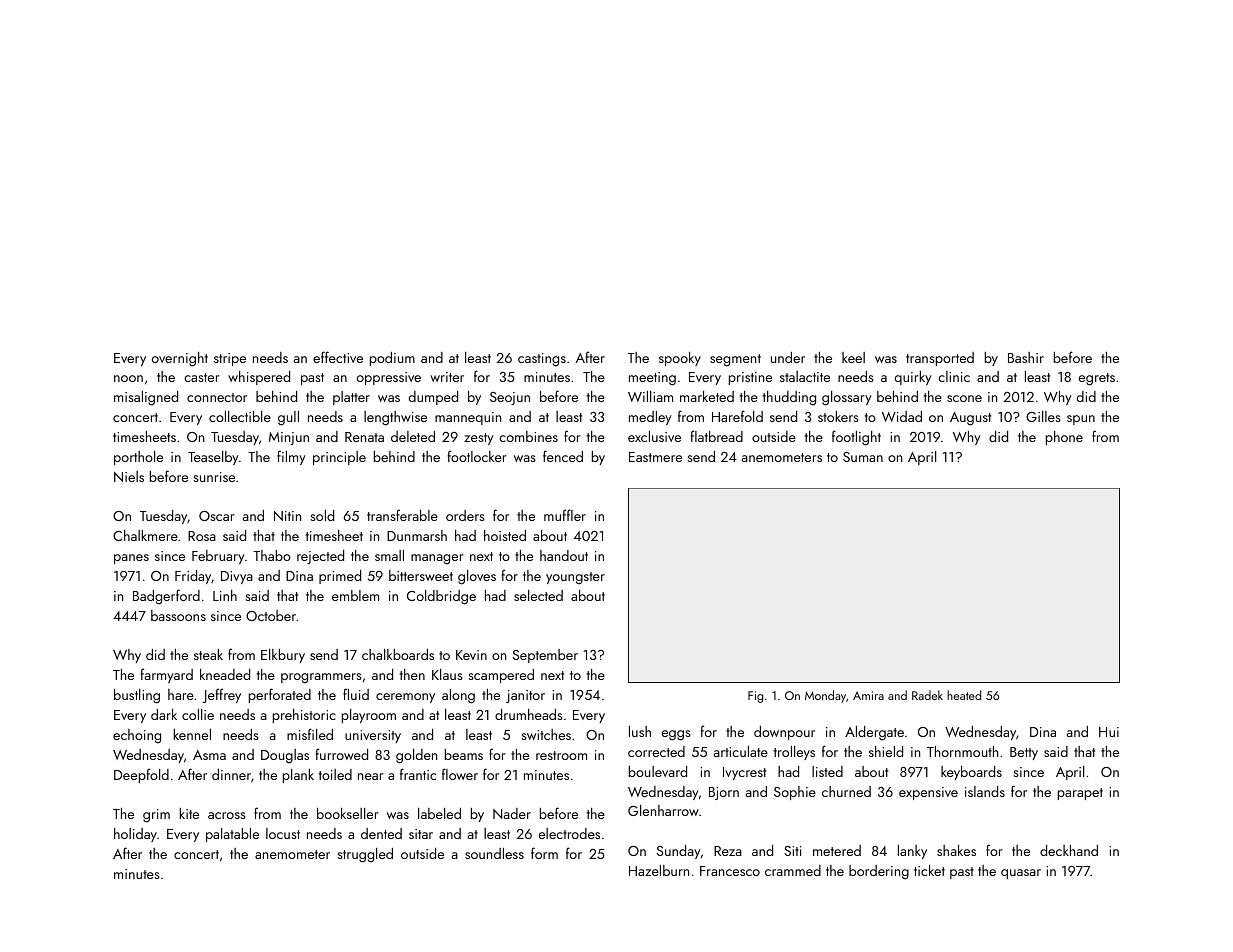 The image size is (1233, 952). Describe the element at coordinates (214, 477) in the page. I see `sunrise` at that location.
